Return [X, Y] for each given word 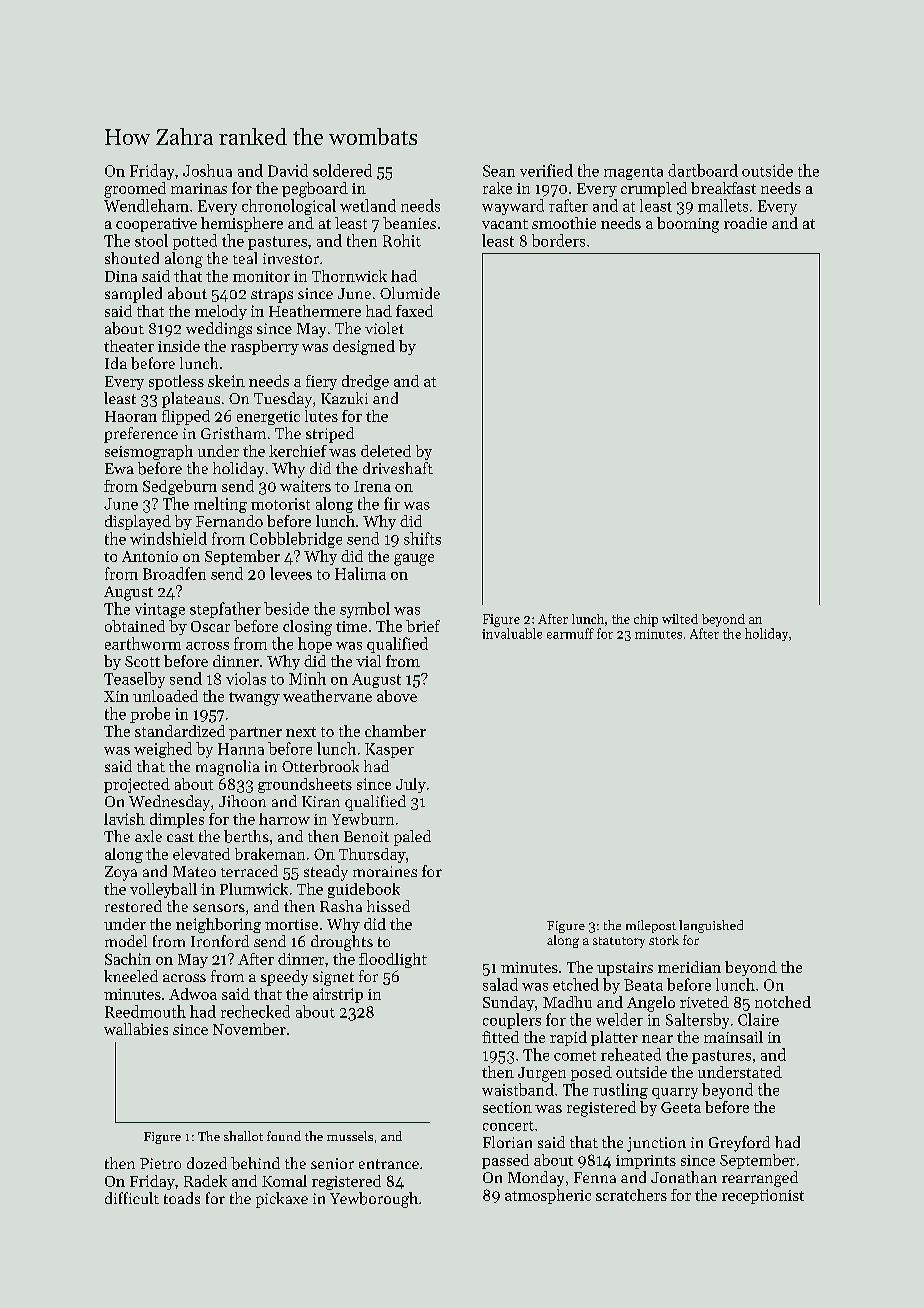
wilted [680, 619]
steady [326, 873]
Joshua [207, 170]
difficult [132, 1198]
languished [711, 926]
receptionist [763, 1196]
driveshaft [398, 468]
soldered [342, 170]
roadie [745, 223]
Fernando [229, 521]
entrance [389, 1164]
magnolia [228, 768]
